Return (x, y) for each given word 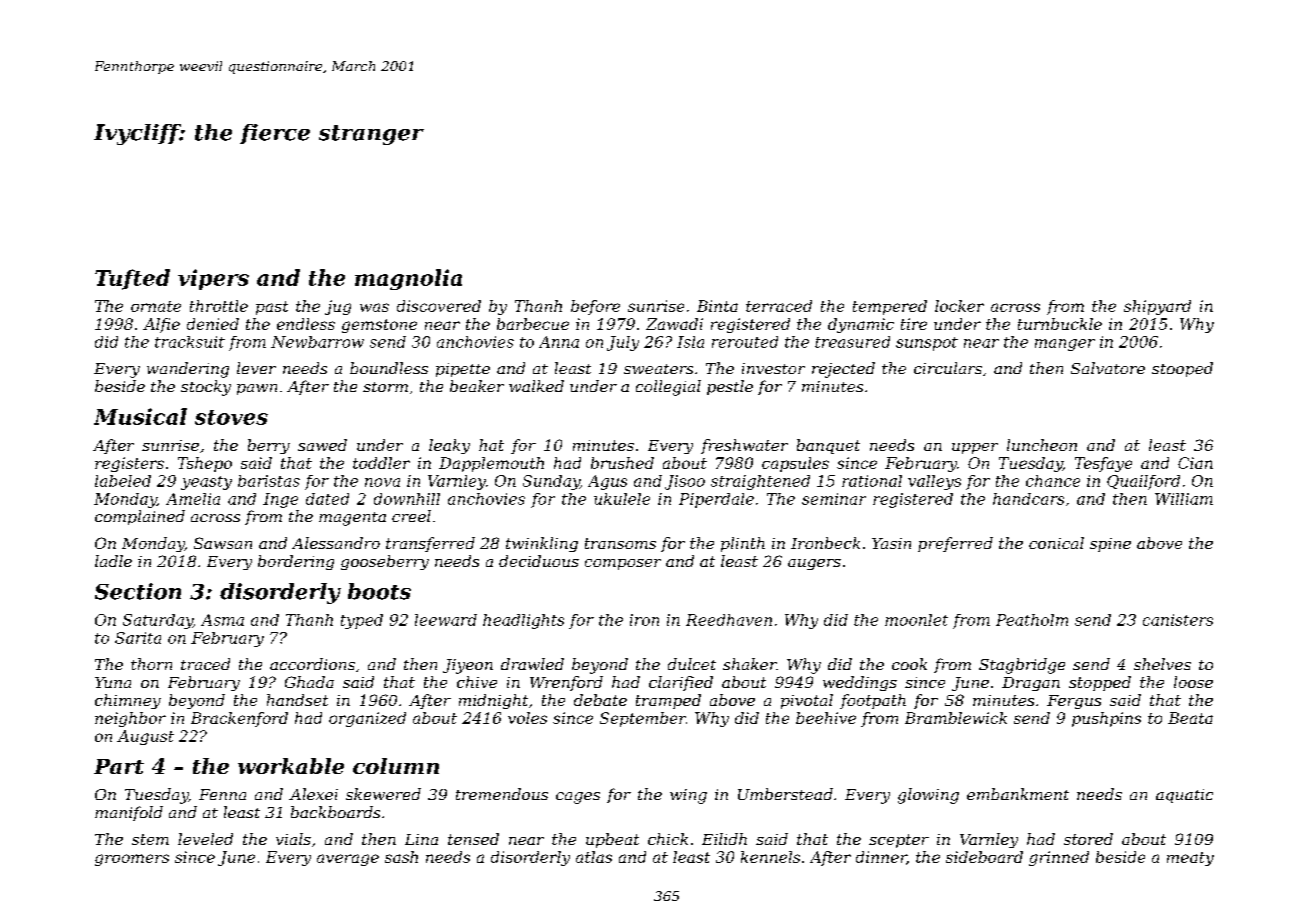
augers (814, 564)
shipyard (1157, 307)
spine (1110, 545)
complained (140, 517)
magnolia (408, 279)
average (348, 860)
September (643, 719)
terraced (779, 306)
